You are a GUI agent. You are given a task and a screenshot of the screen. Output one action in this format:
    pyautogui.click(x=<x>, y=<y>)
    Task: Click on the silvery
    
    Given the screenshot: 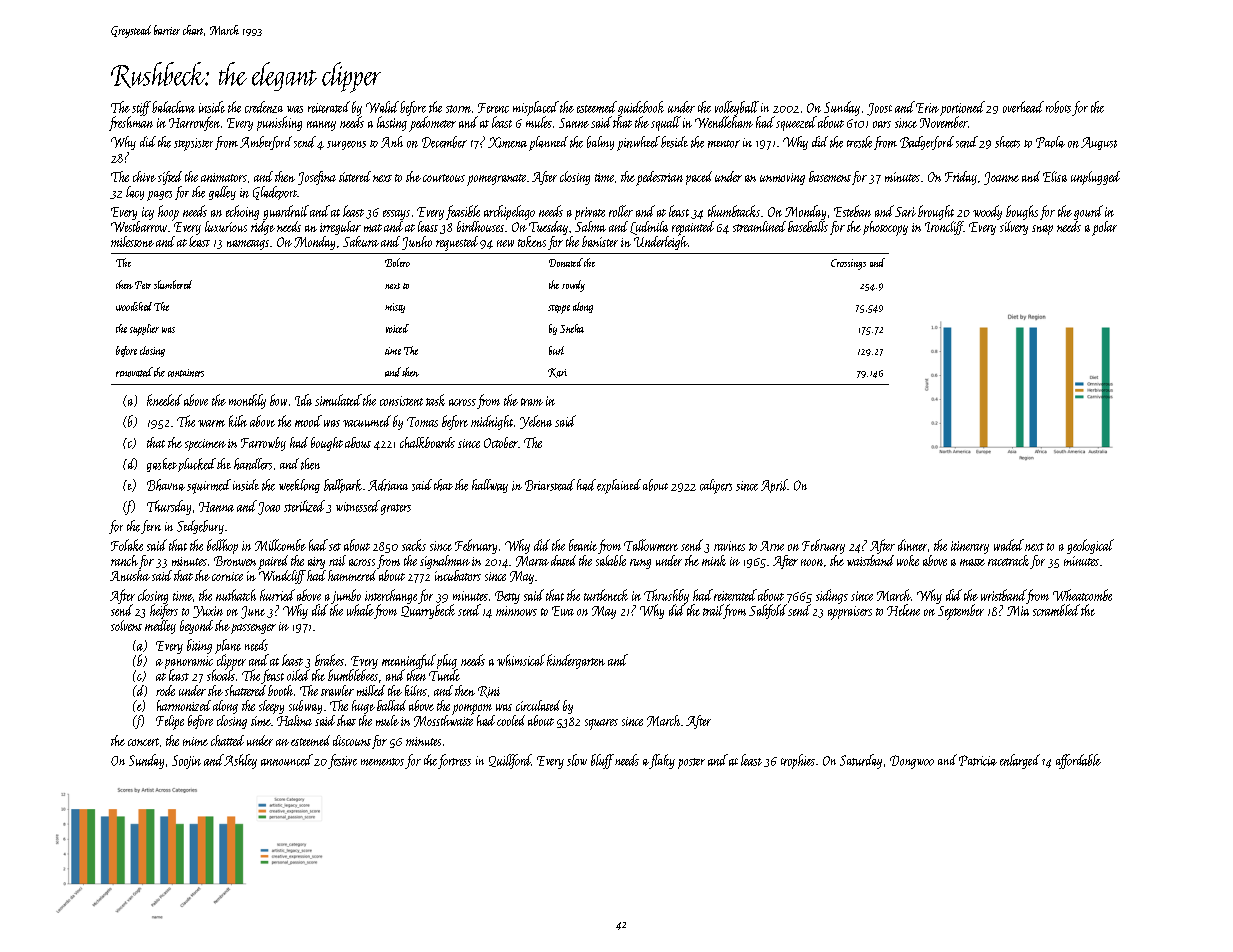 What is the action you would take?
    pyautogui.click(x=1014, y=228)
